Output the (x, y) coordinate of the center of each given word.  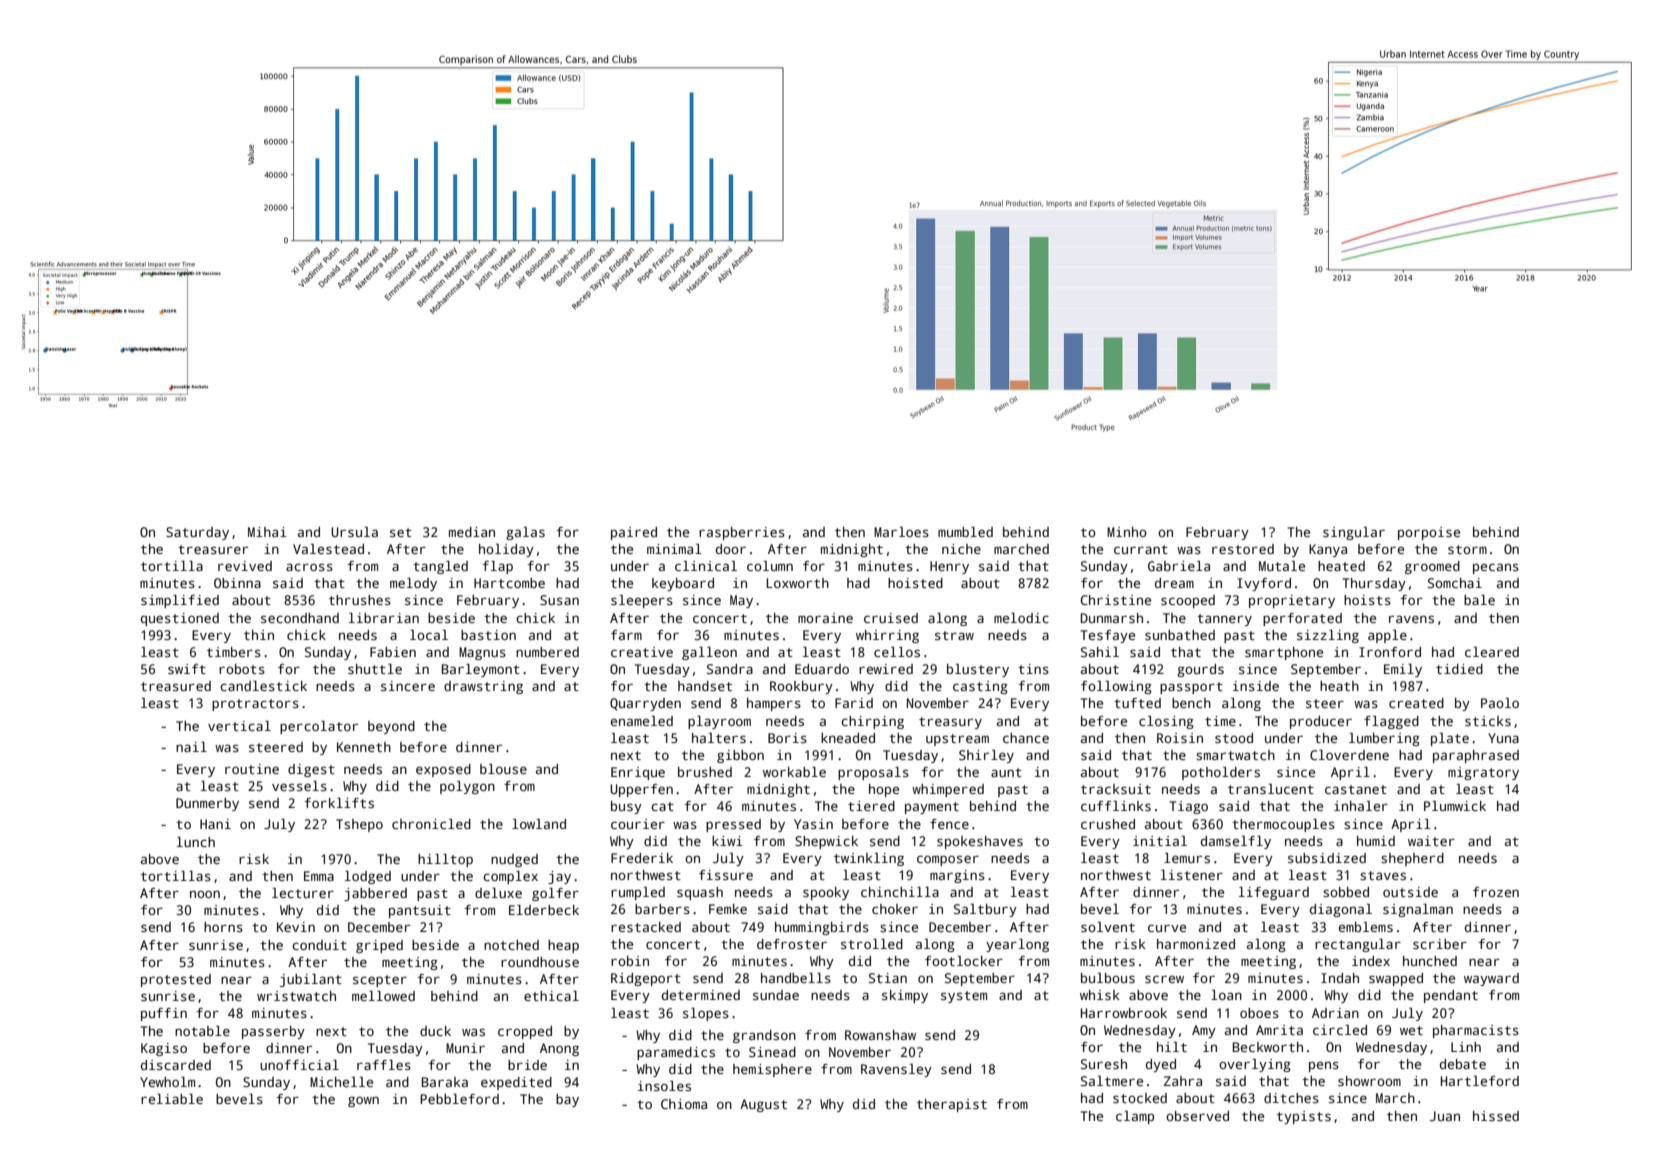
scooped (1188, 601)
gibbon (740, 756)
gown (363, 1101)
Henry (949, 567)
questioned (180, 619)
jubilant (311, 980)
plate (1450, 739)
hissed (1496, 1116)
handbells (796, 978)
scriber (1440, 944)
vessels (299, 786)
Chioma (684, 1104)
